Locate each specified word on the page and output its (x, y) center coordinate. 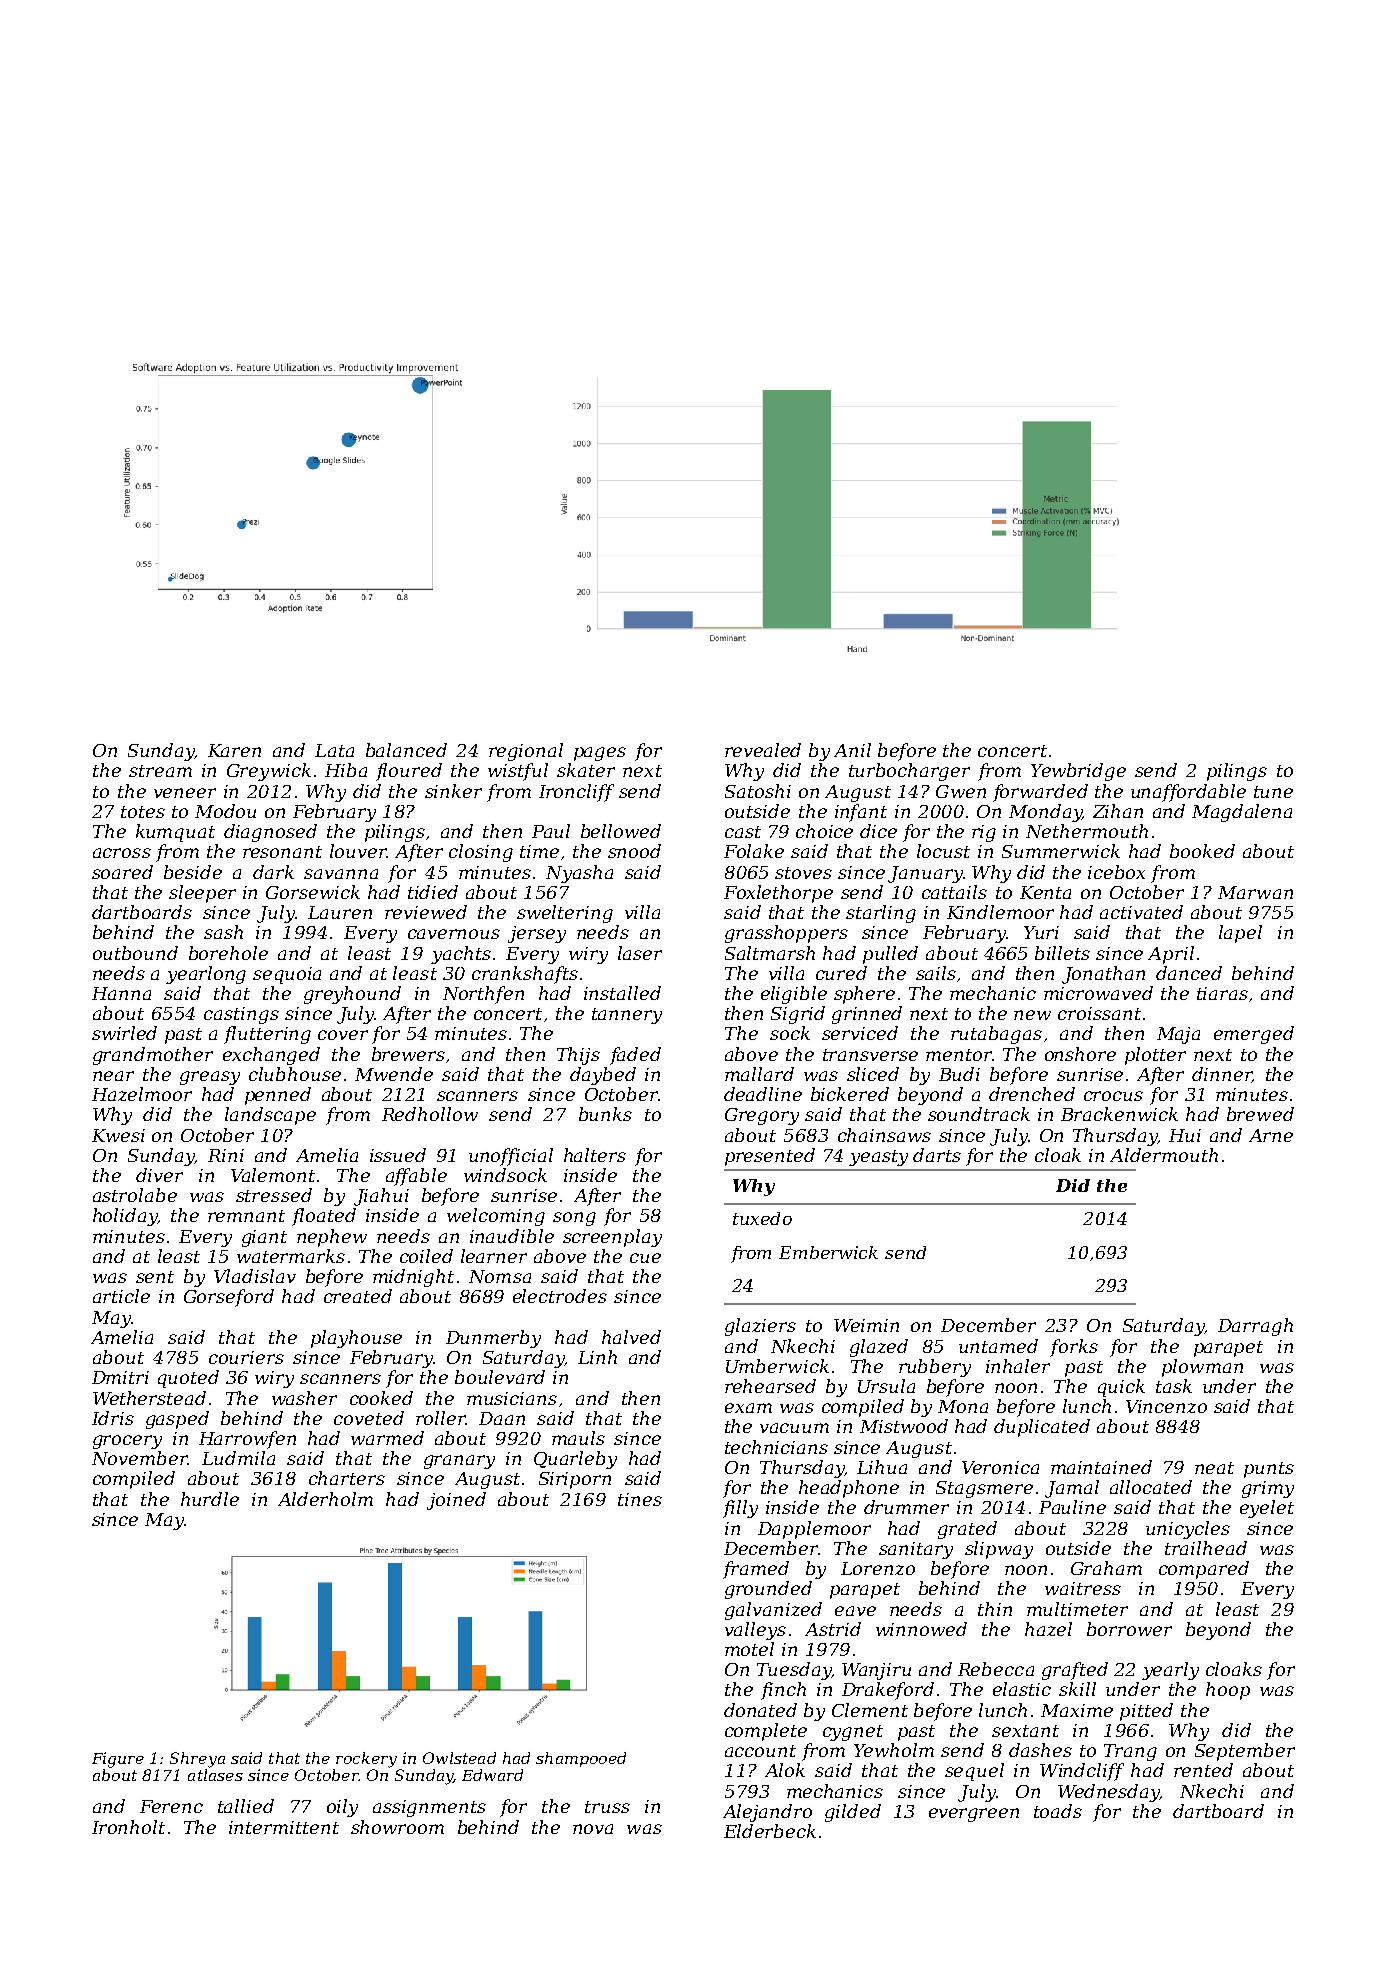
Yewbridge (1078, 772)
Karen (234, 750)
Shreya (197, 1760)
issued (398, 1155)
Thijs (578, 1056)
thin (995, 1609)
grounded (768, 1590)
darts (937, 1155)
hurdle (210, 1499)
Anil (852, 750)
